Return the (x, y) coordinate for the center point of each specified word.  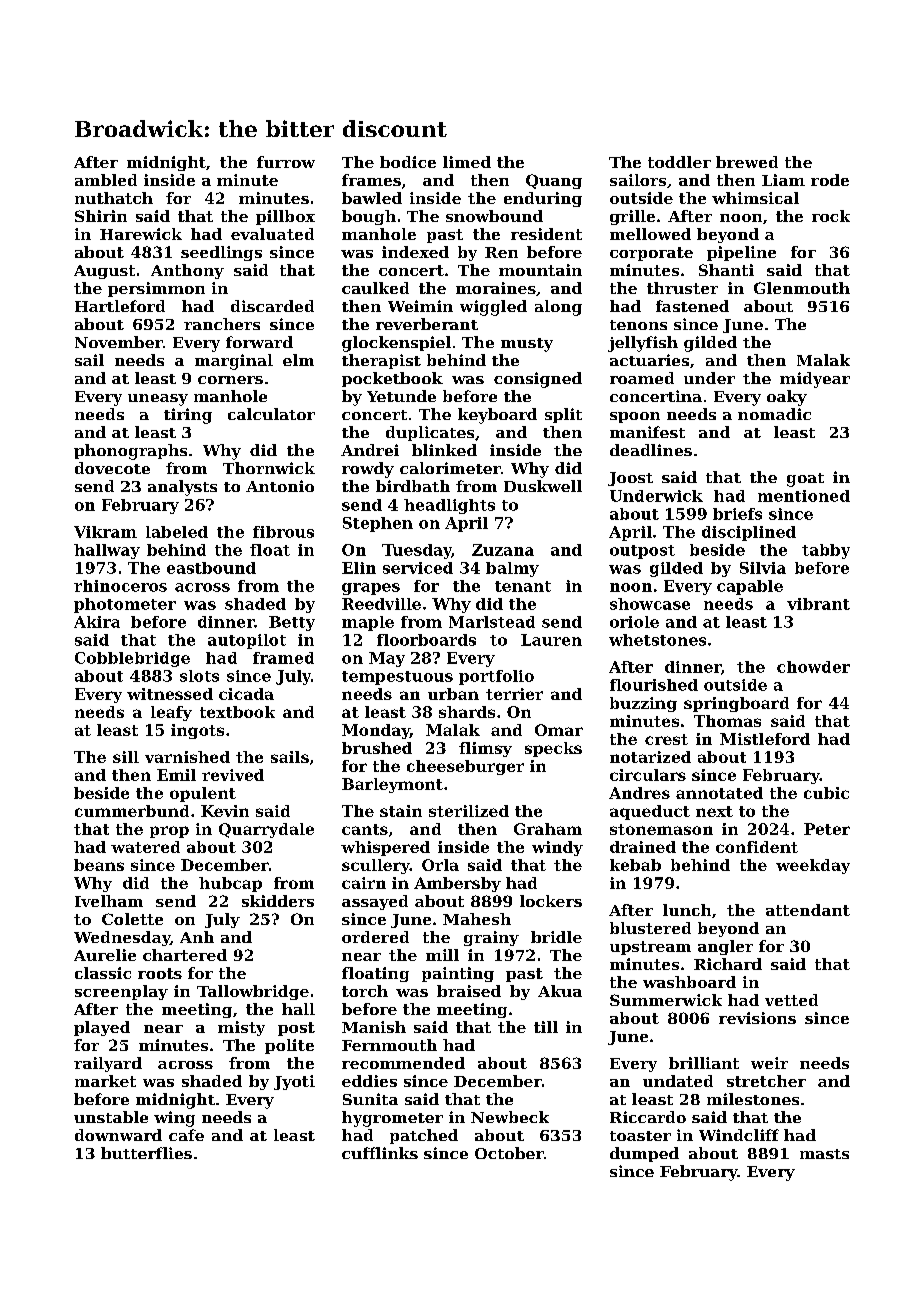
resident (546, 234)
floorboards (426, 640)
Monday (376, 731)
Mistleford (765, 739)
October (509, 1153)
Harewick (141, 234)
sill (126, 757)
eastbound (211, 568)
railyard (108, 1064)
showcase (650, 604)
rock (831, 216)
